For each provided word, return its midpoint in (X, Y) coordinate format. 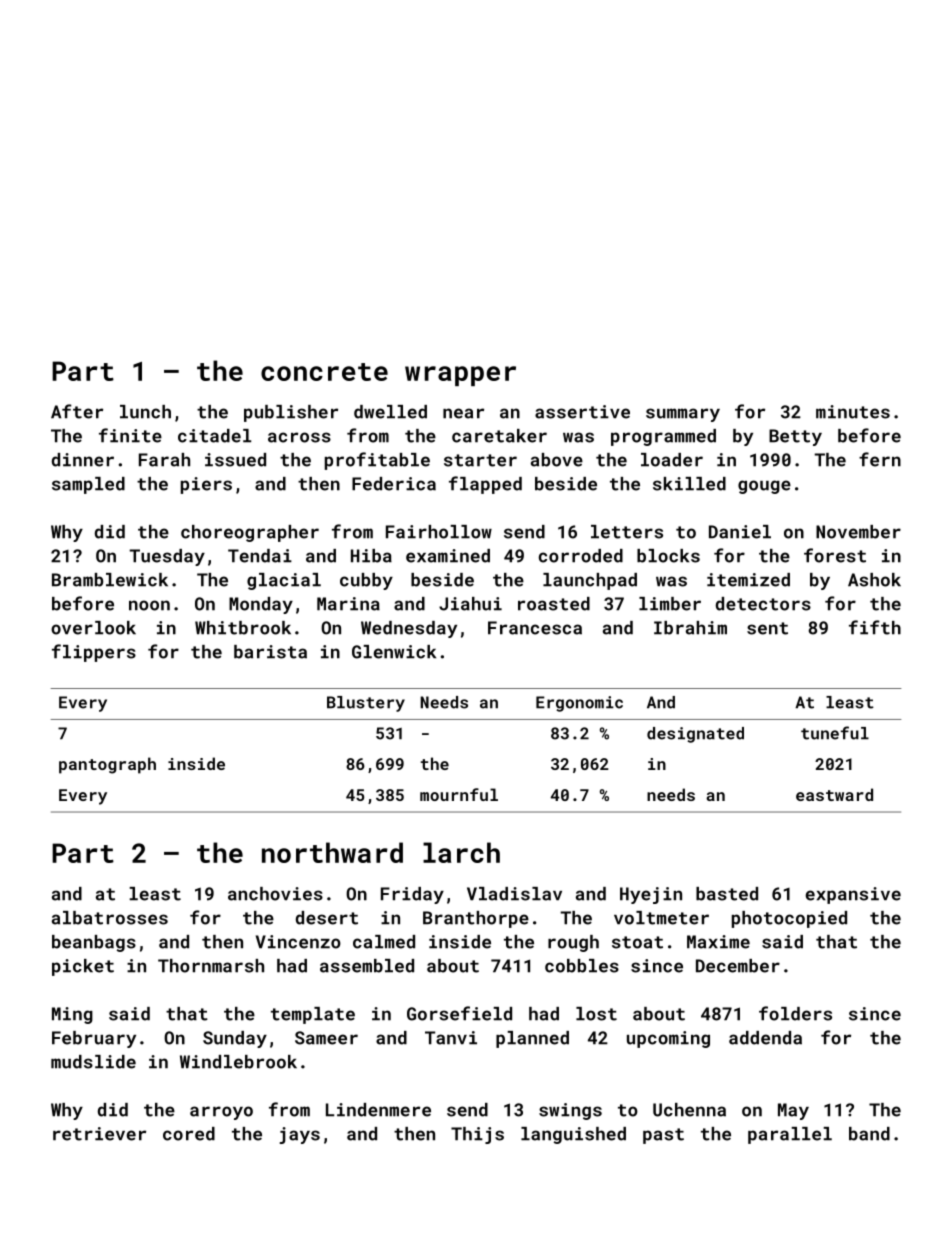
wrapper (460, 376)
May (793, 1111)
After (77, 411)
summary (683, 415)
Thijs (477, 1135)
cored (189, 1134)
